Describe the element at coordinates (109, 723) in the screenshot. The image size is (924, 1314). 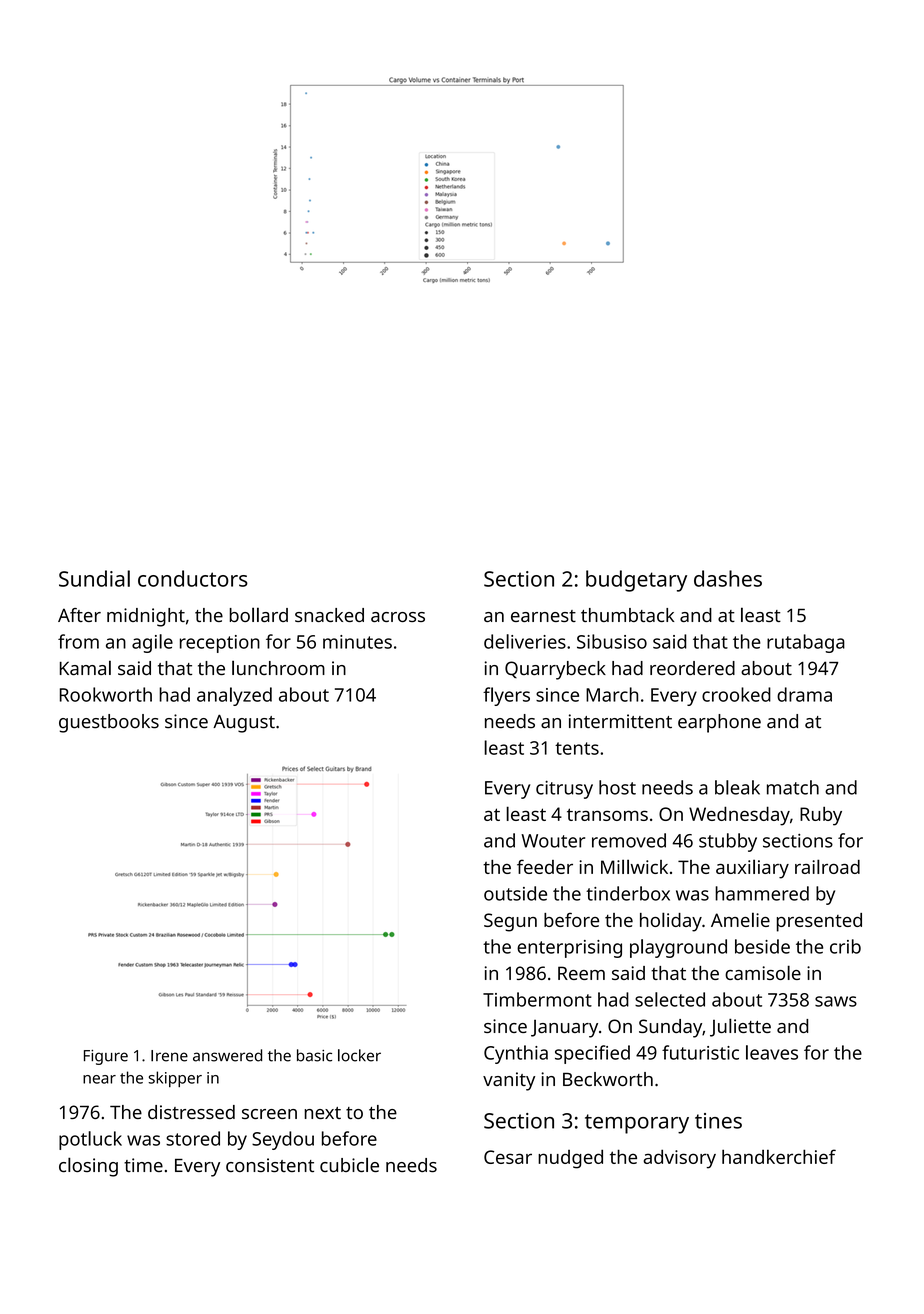
I see `guestbooks` at that location.
